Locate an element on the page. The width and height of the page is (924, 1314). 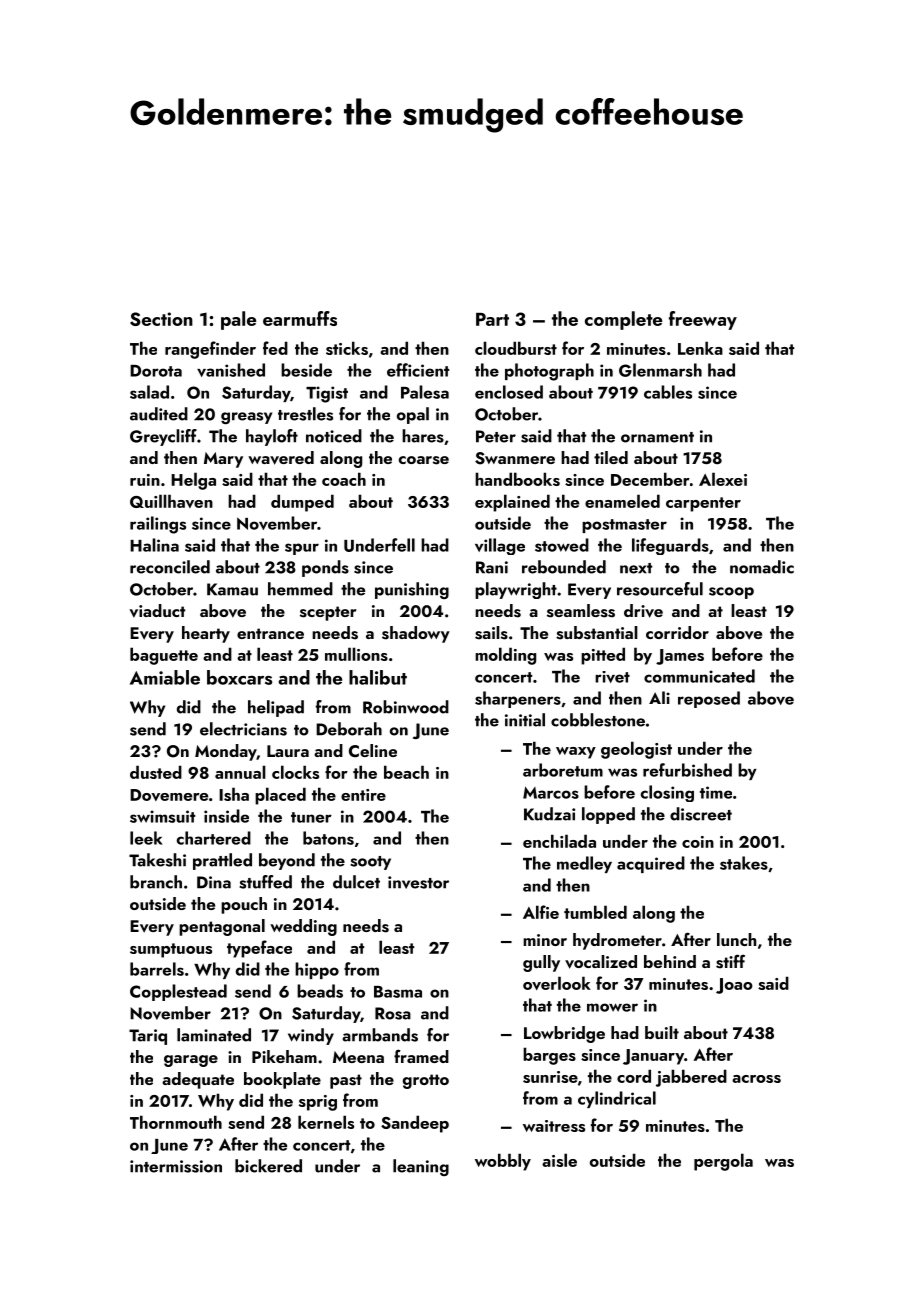
pergola is located at coordinates (723, 1162).
